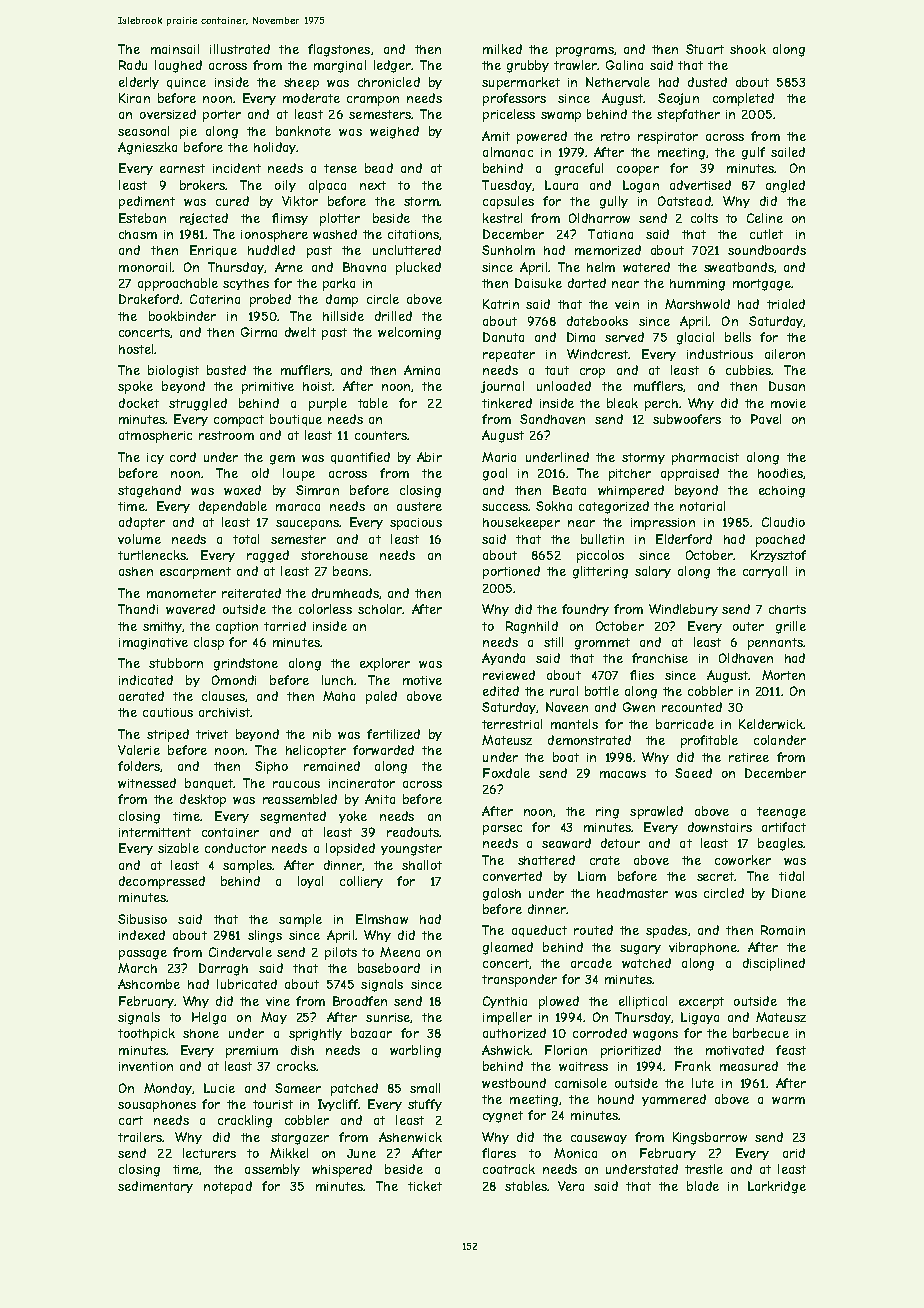 The width and height of the screenshot is (924, 1308). I want to click on tidal, so click(791, 876).
